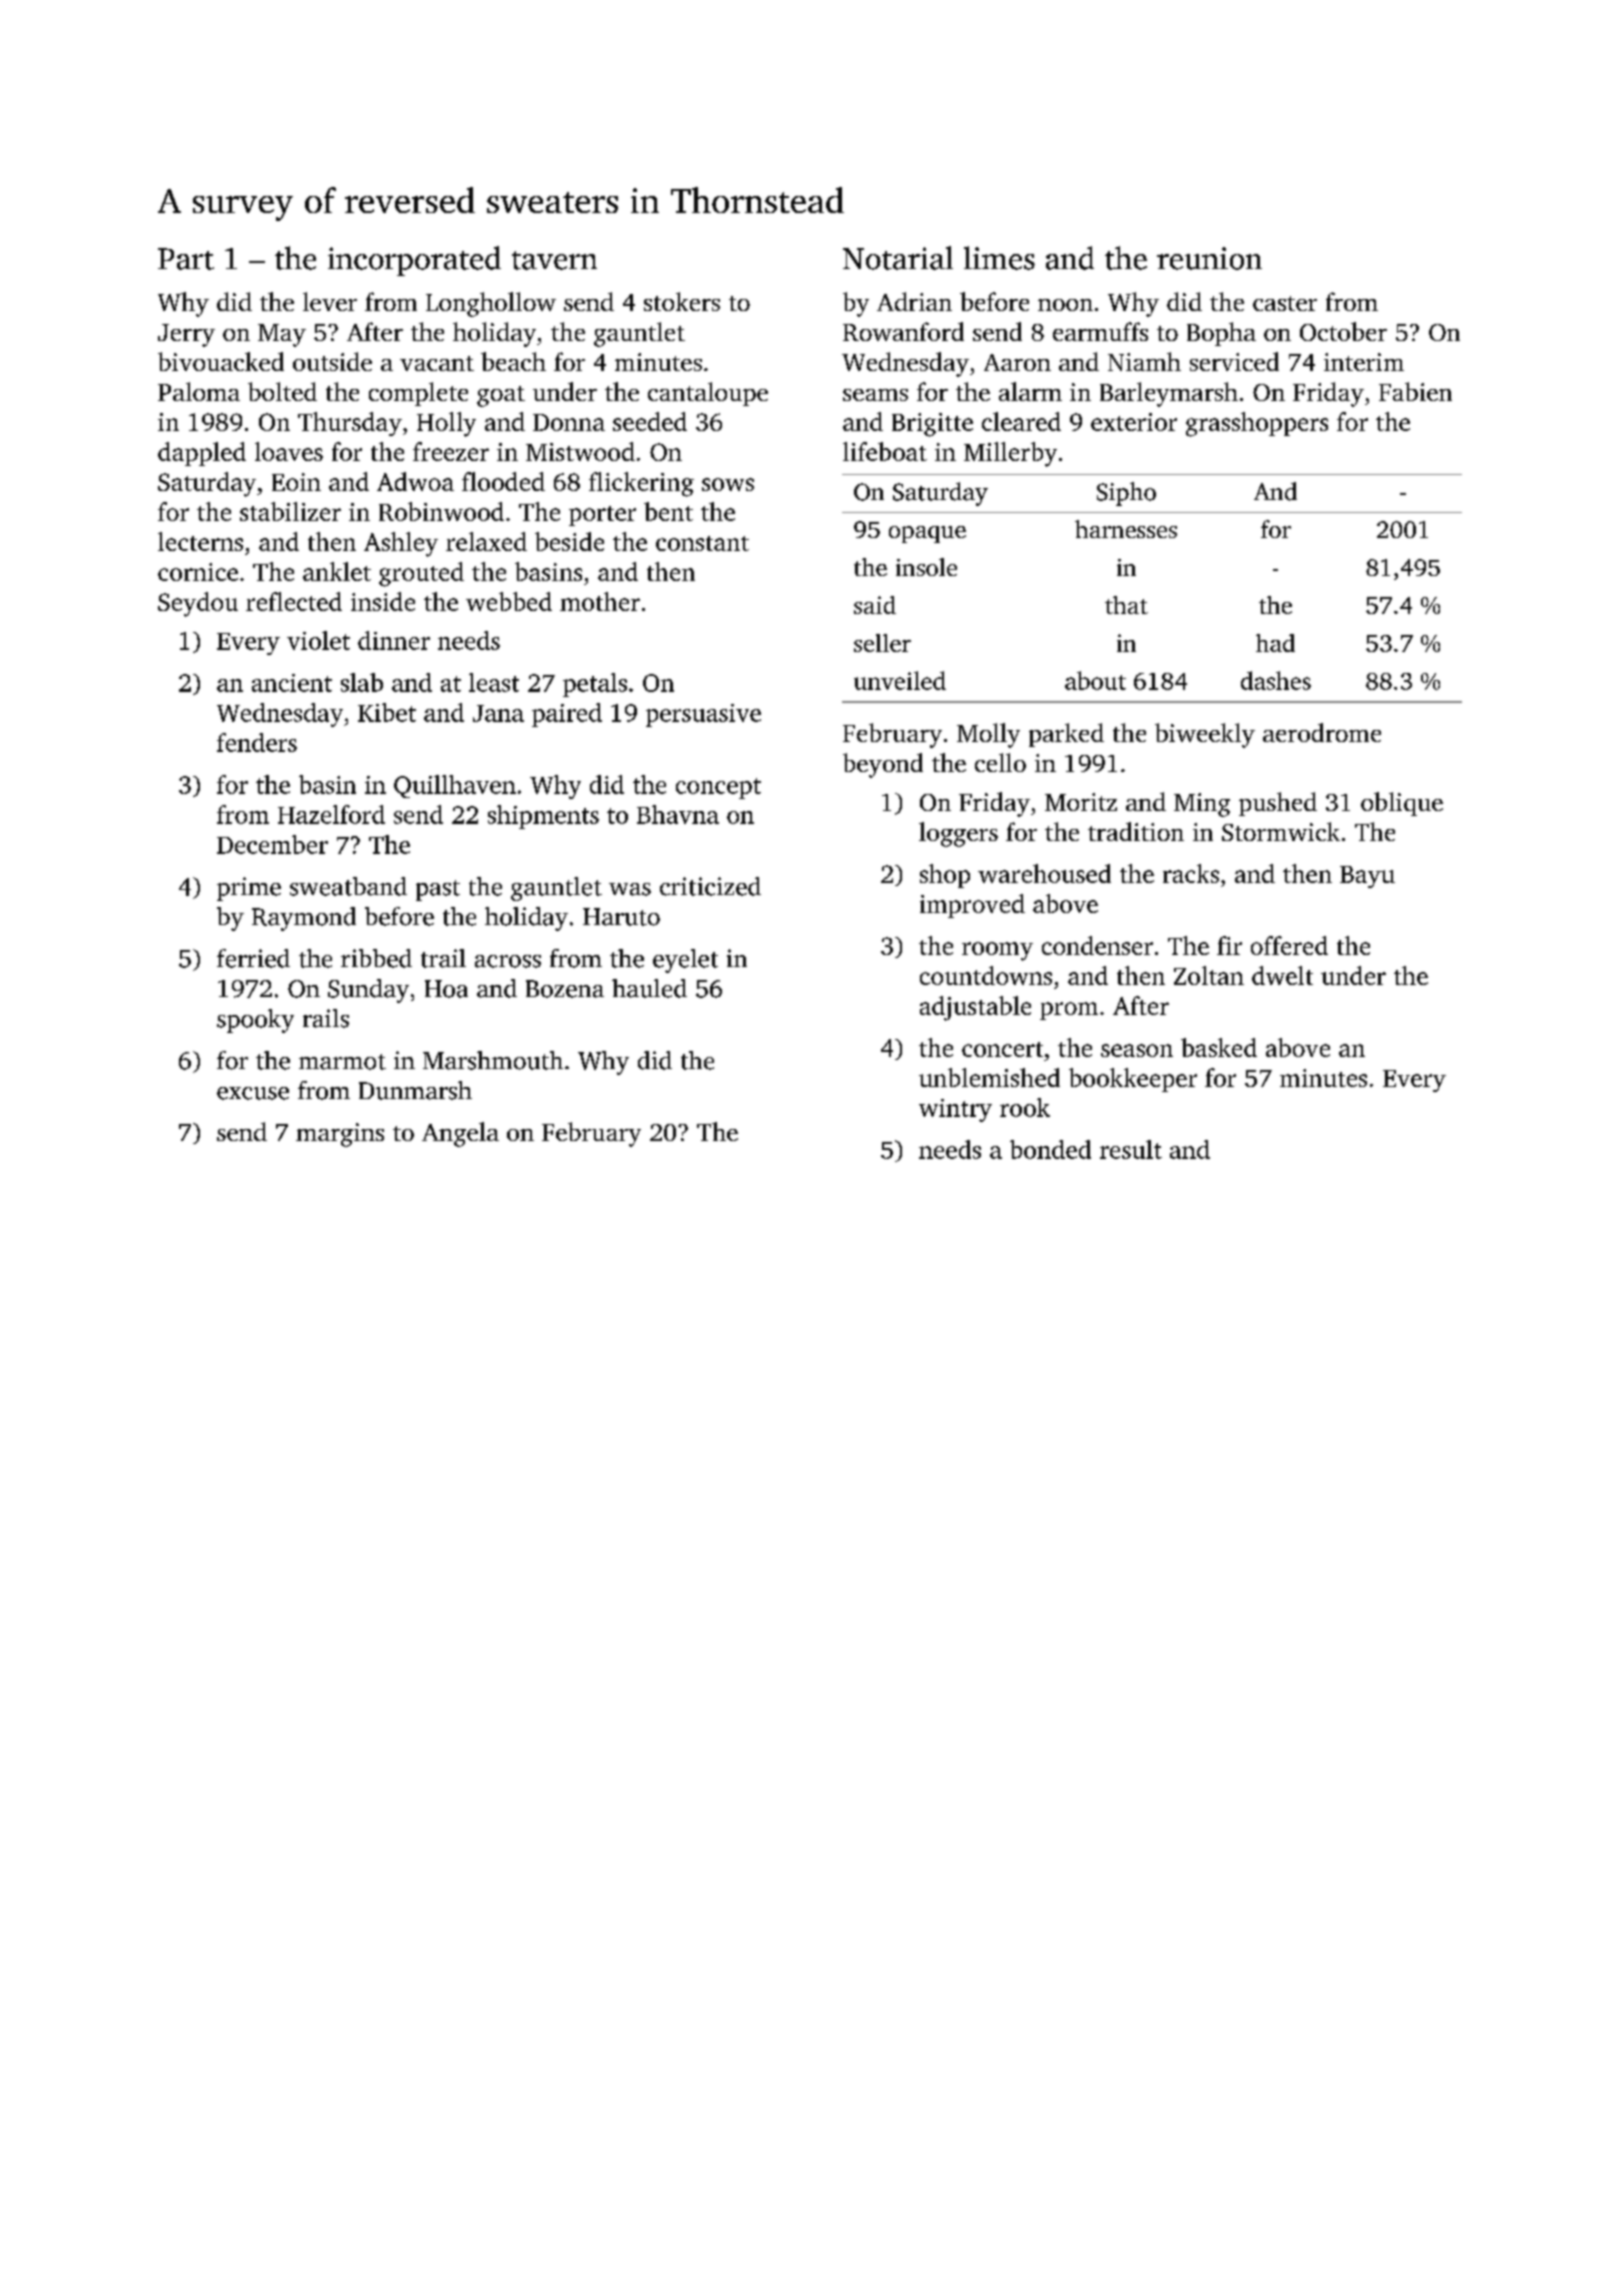 This page has height=2292, width=1620. What do you see at coordinates (702, 543) in the page?
I see `constant` at bounding box center [702, 543].
